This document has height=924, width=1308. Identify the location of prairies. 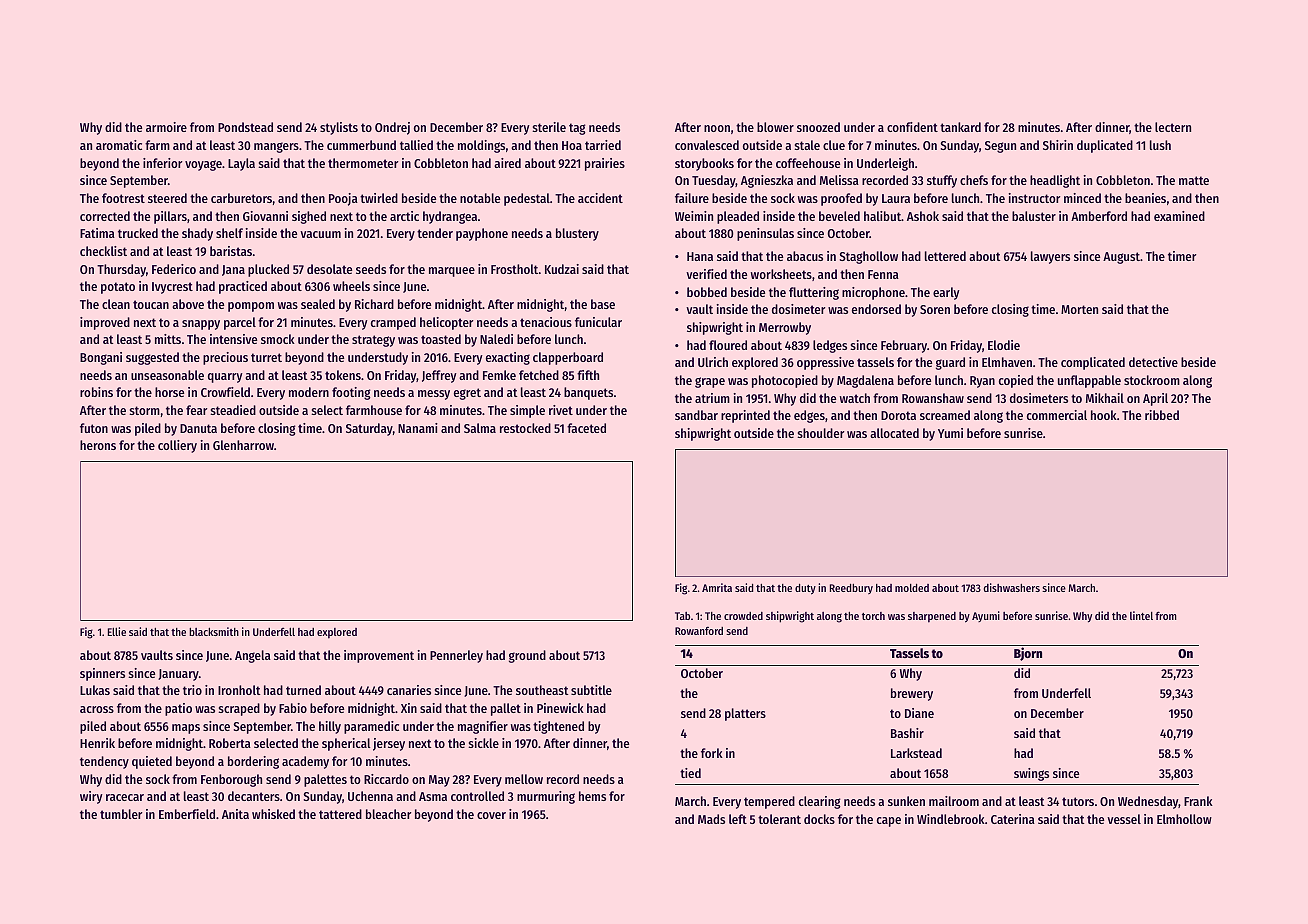
(605, 164).
